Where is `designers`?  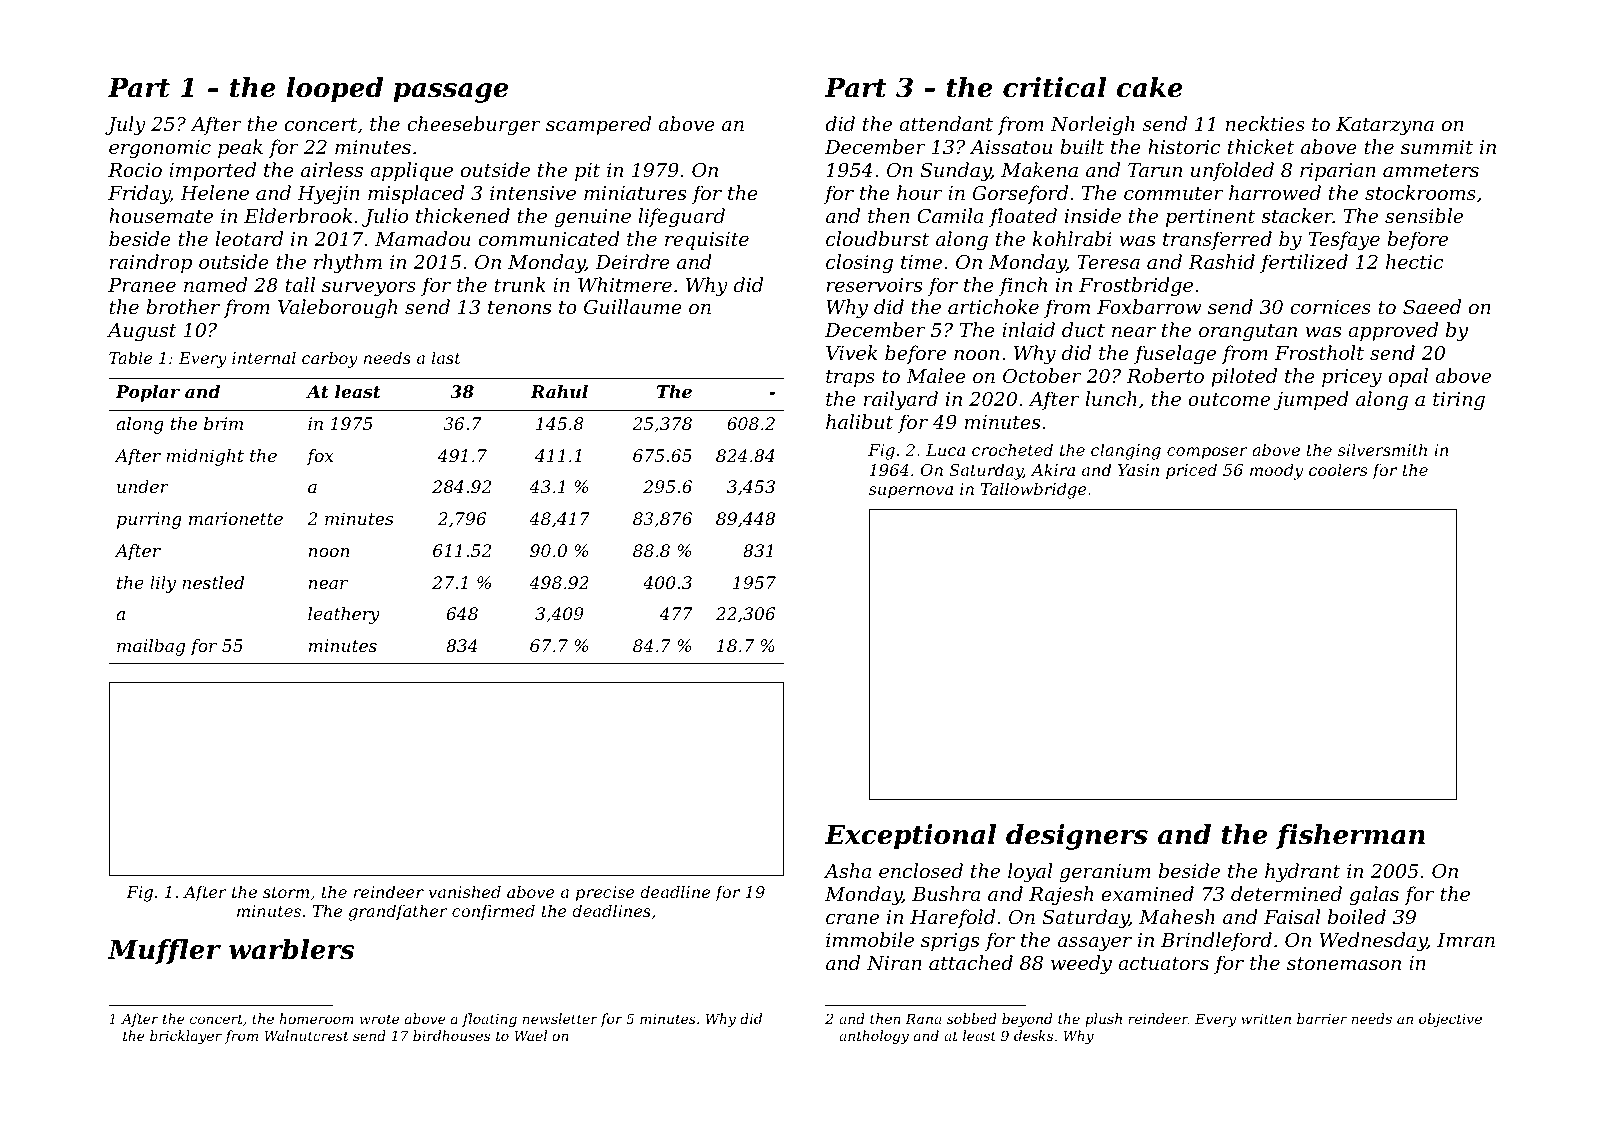
designers is located at coordinates (1077, 837).
